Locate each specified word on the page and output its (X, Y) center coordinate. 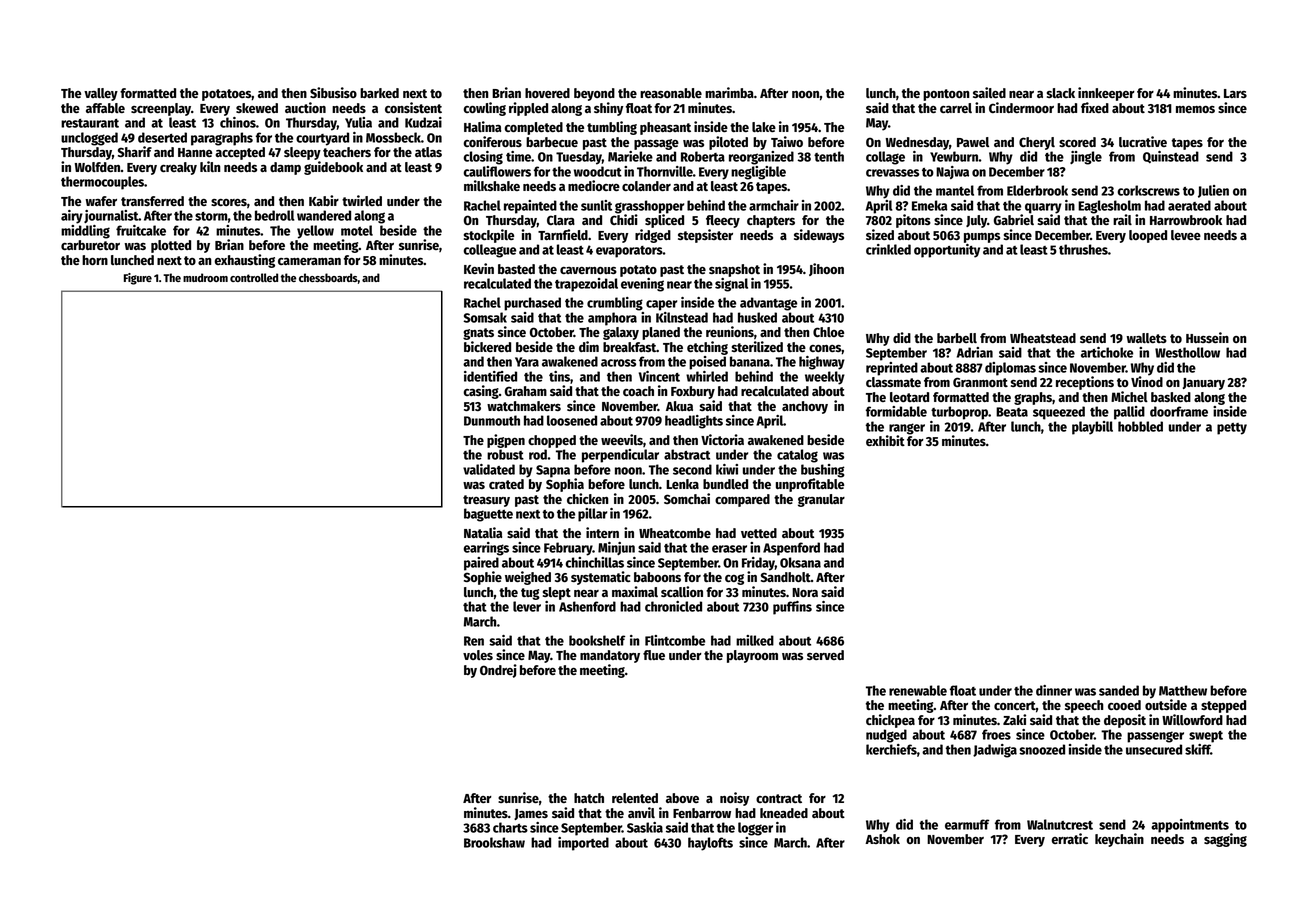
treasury (486, 501)
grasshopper (649, 207)
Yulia (358, 122)
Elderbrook (1037, 190)
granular (821, 500)
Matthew (1183, 690)
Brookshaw (494, 842)
